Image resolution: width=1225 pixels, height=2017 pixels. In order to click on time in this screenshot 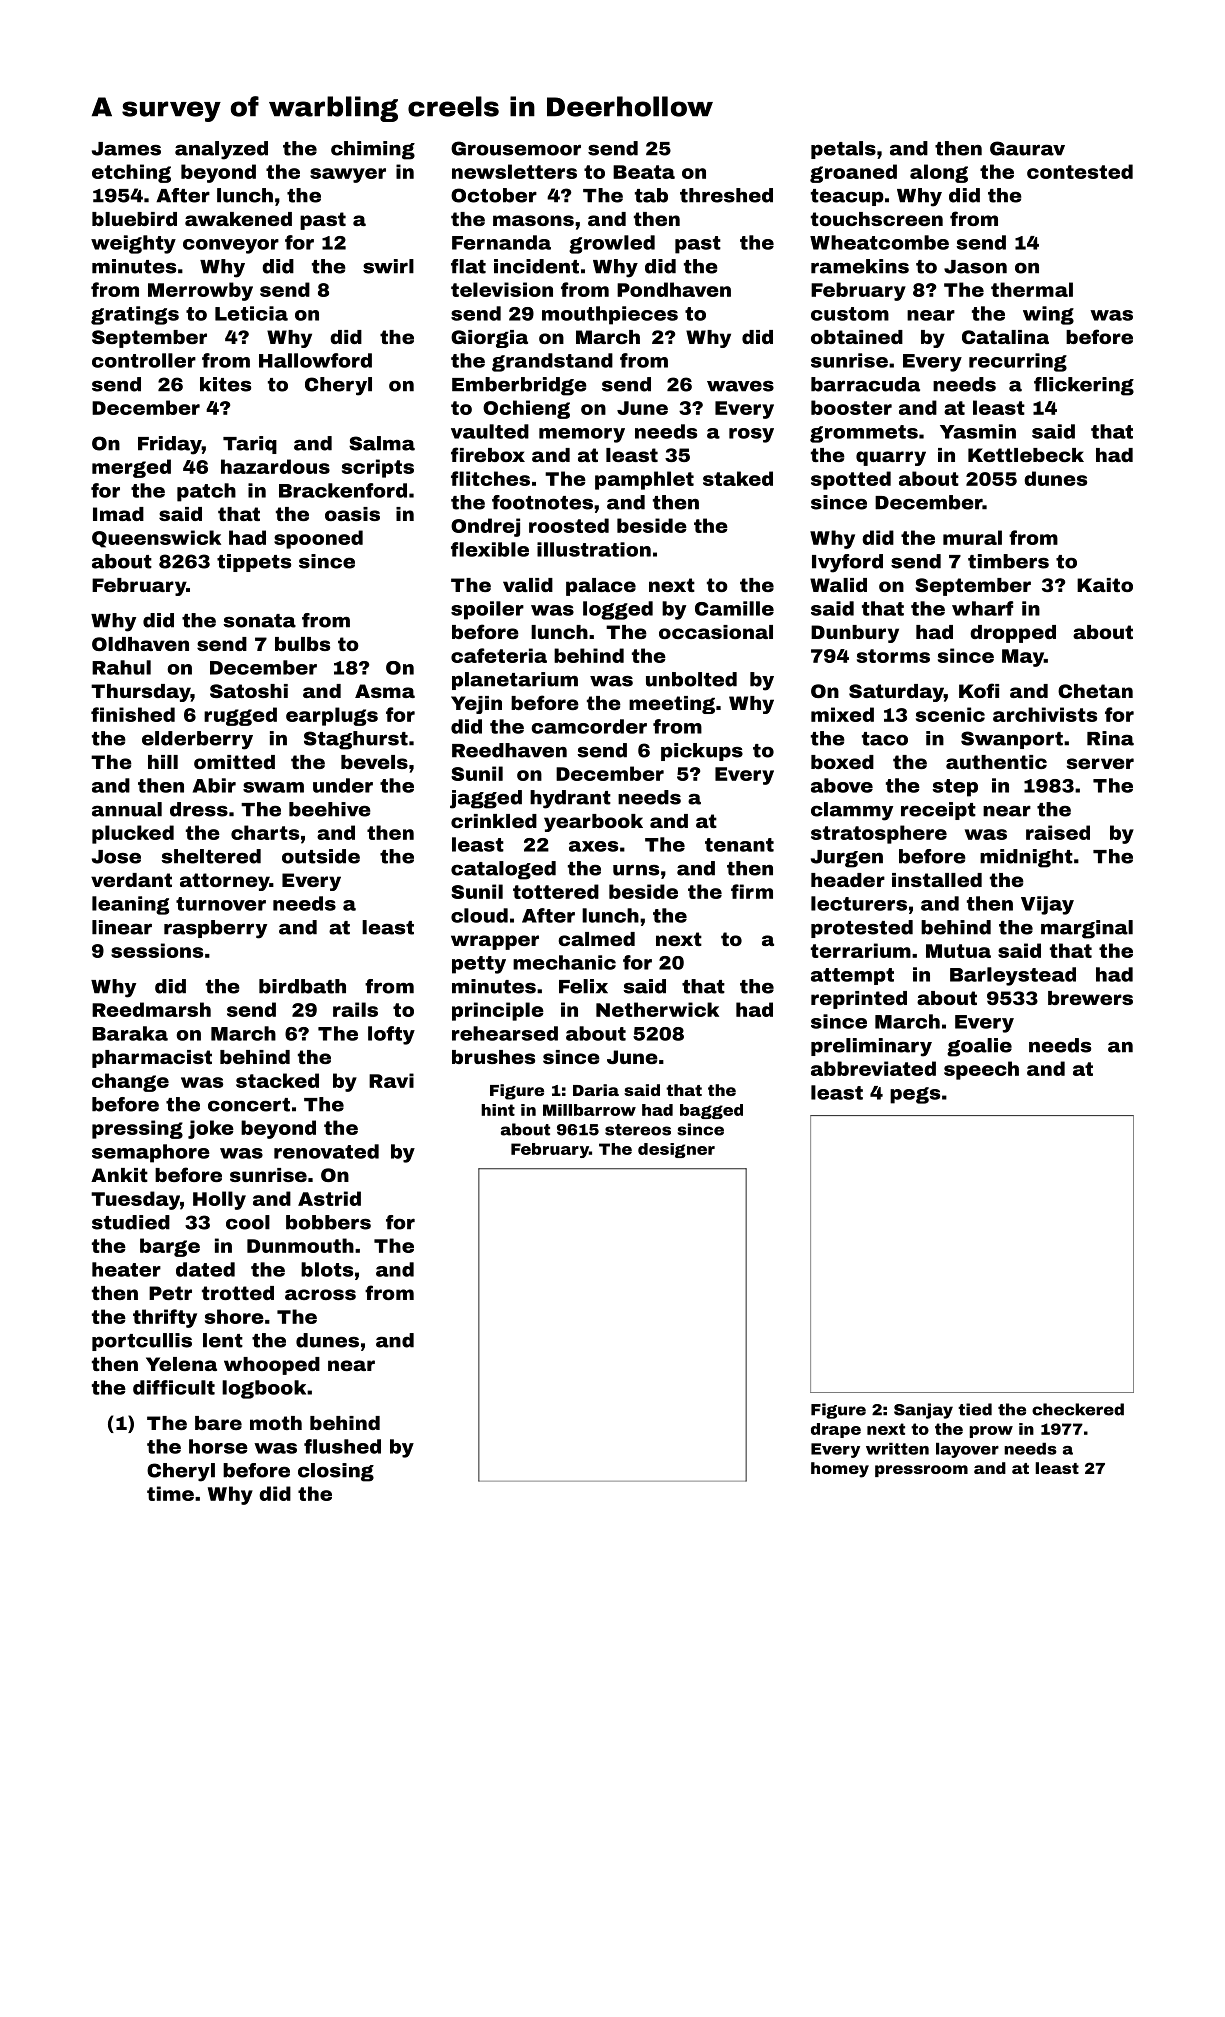, I will do `click(170, 1493)`.
